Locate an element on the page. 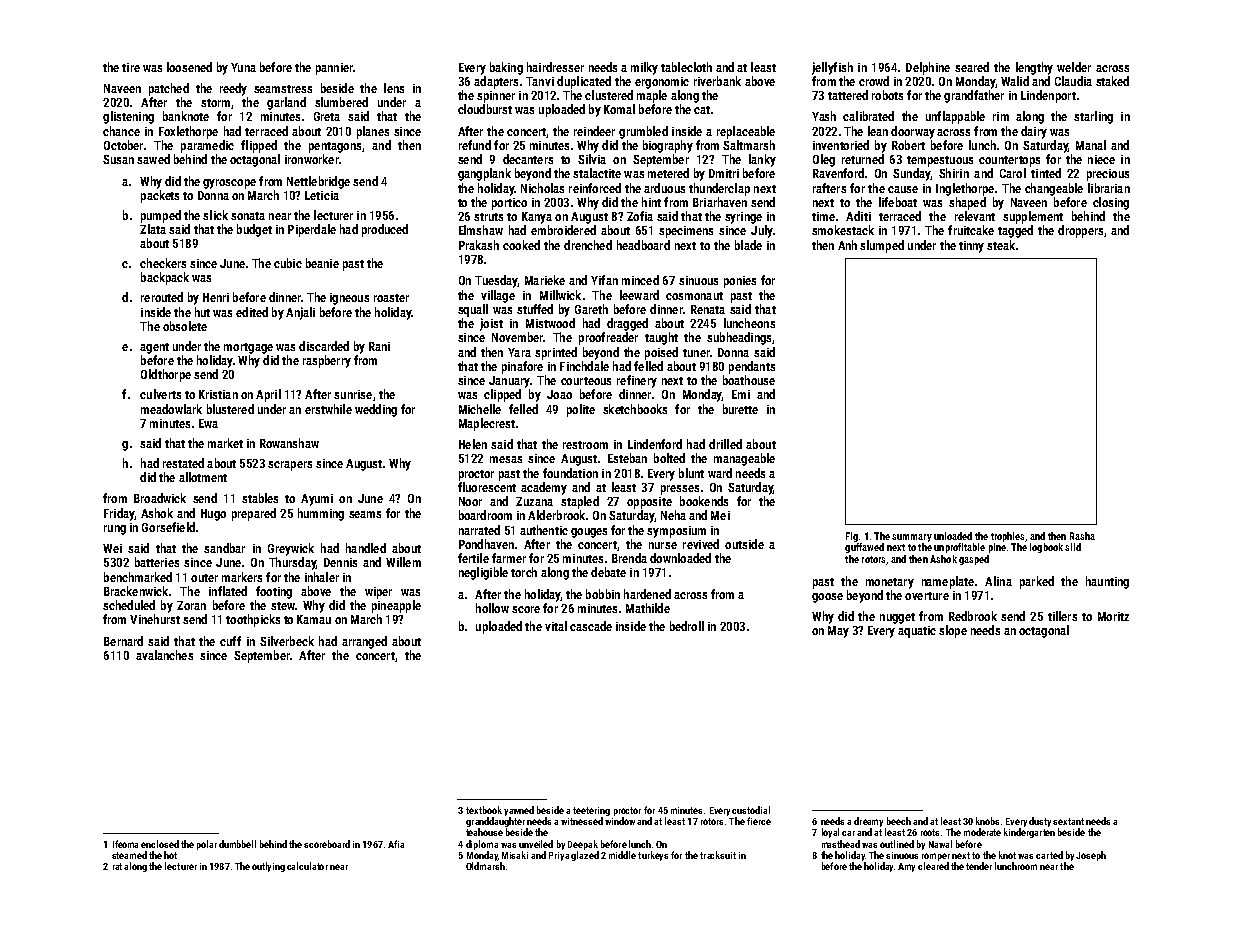  Bernard is located at coordinates (123, 641).
